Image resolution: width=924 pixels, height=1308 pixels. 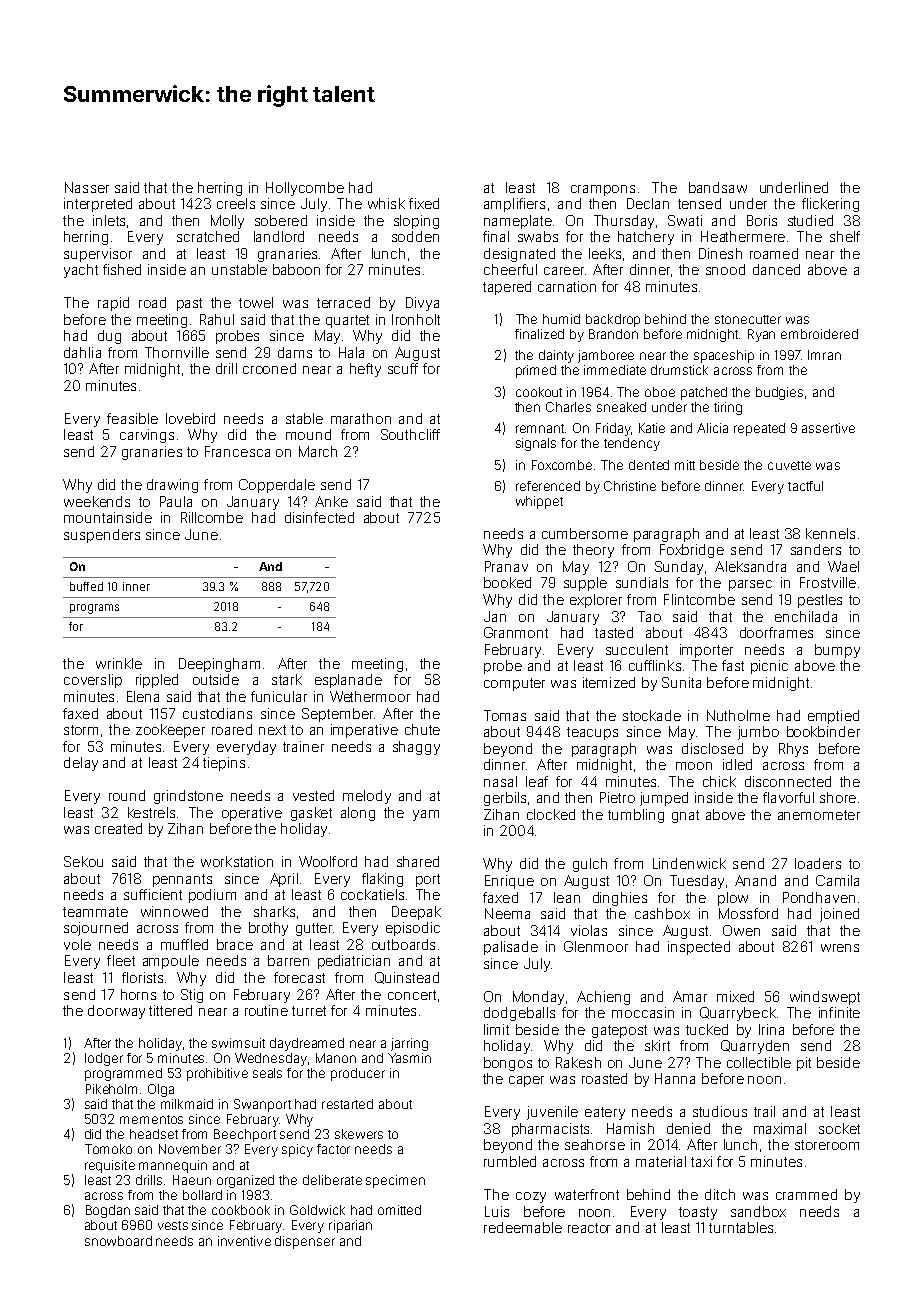 What do you see at coordinates (386, 203) in the screenshot?
I see `whisk` at bounding box center [386, 203].
